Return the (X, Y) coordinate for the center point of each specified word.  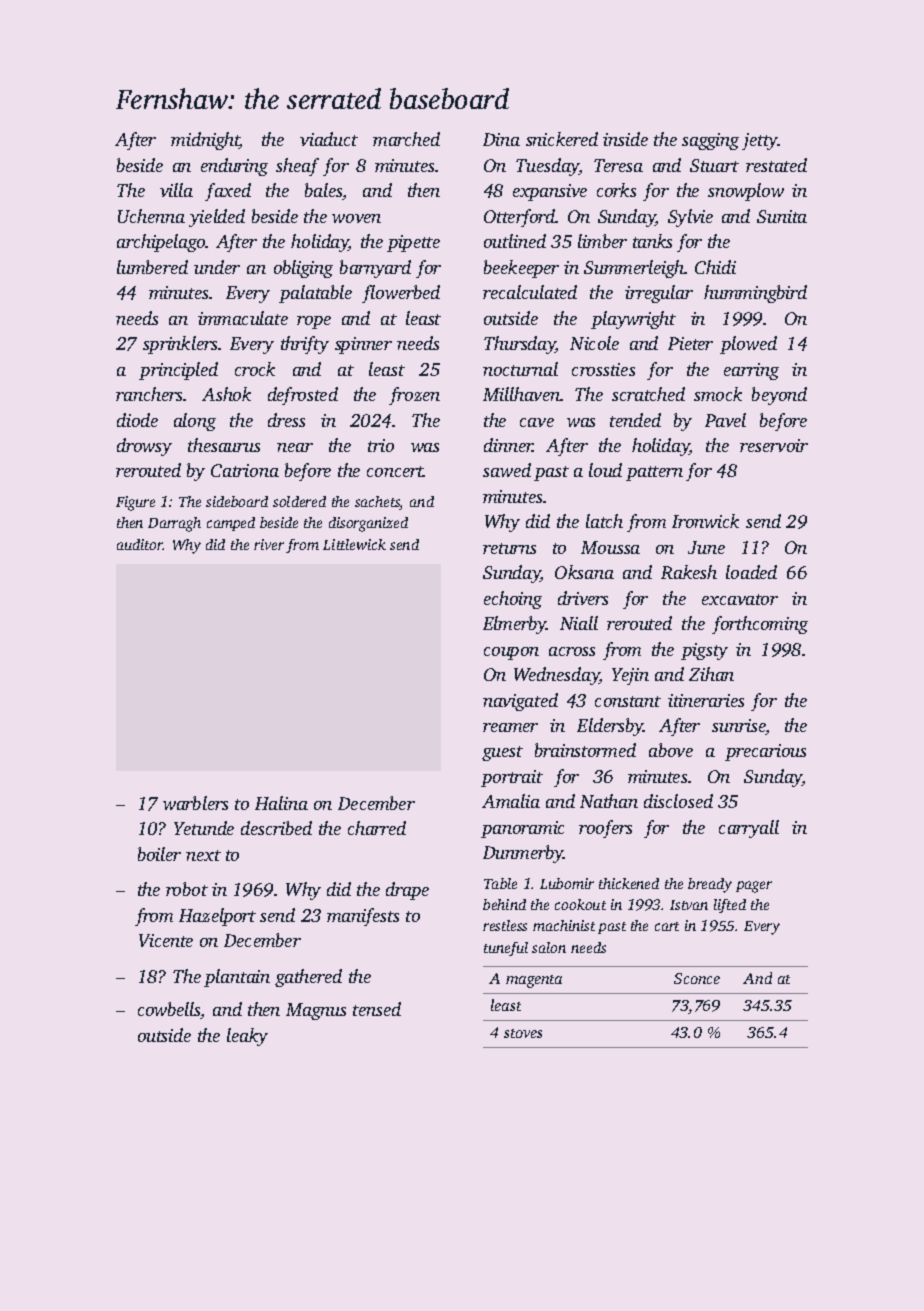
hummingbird (755, 294)
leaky (247, 1037)
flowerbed (401, 294)
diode (137, 420)
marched (406, 139)
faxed (228, 192)
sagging (710, 141)
